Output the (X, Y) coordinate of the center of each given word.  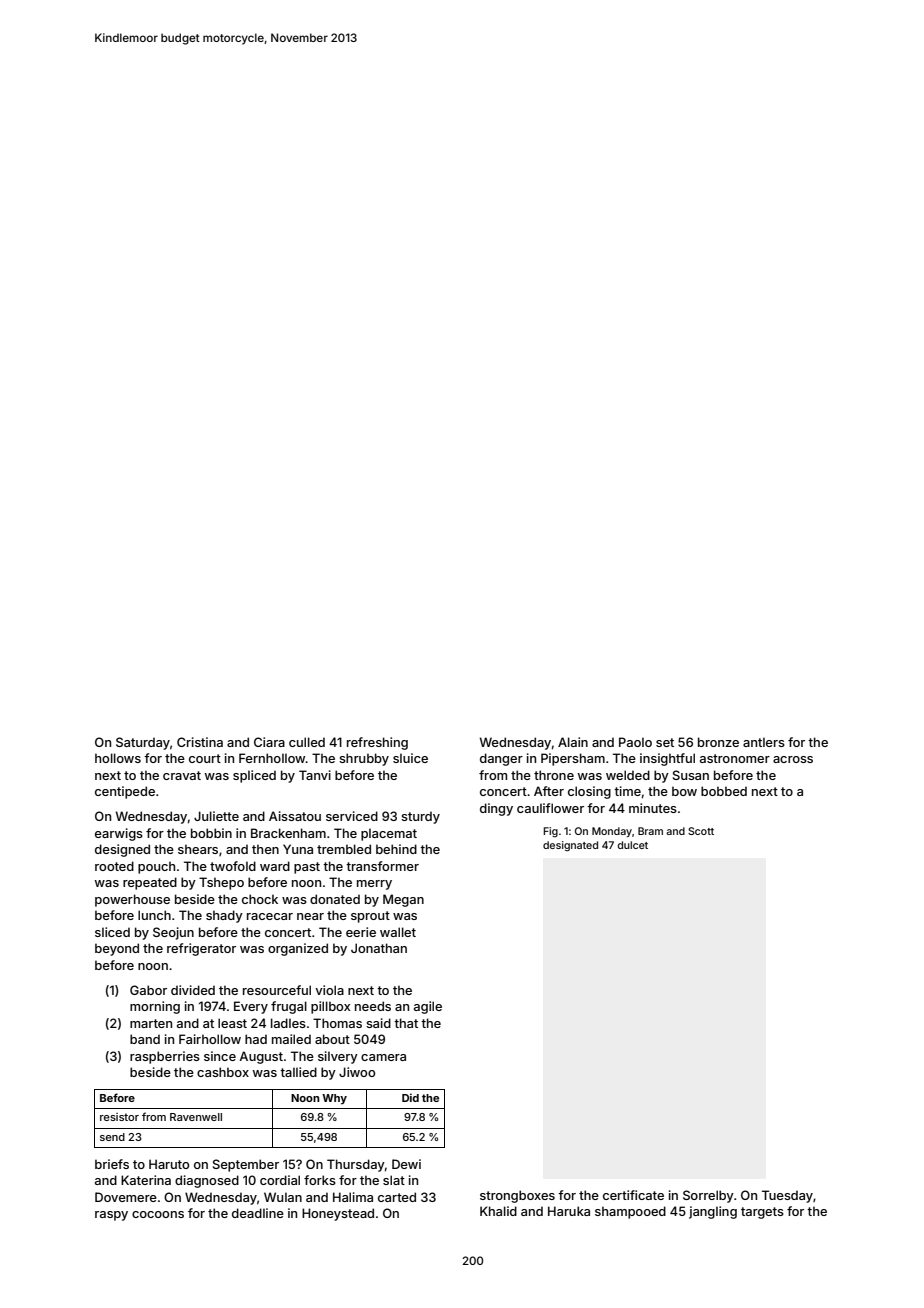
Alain (573, 742)
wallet (398, 932)
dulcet (633, 845)
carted (397, 1197)
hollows (118, 758)
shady (224, 916)
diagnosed (207, 1181)
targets (762, 1213)
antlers (764, 742)
